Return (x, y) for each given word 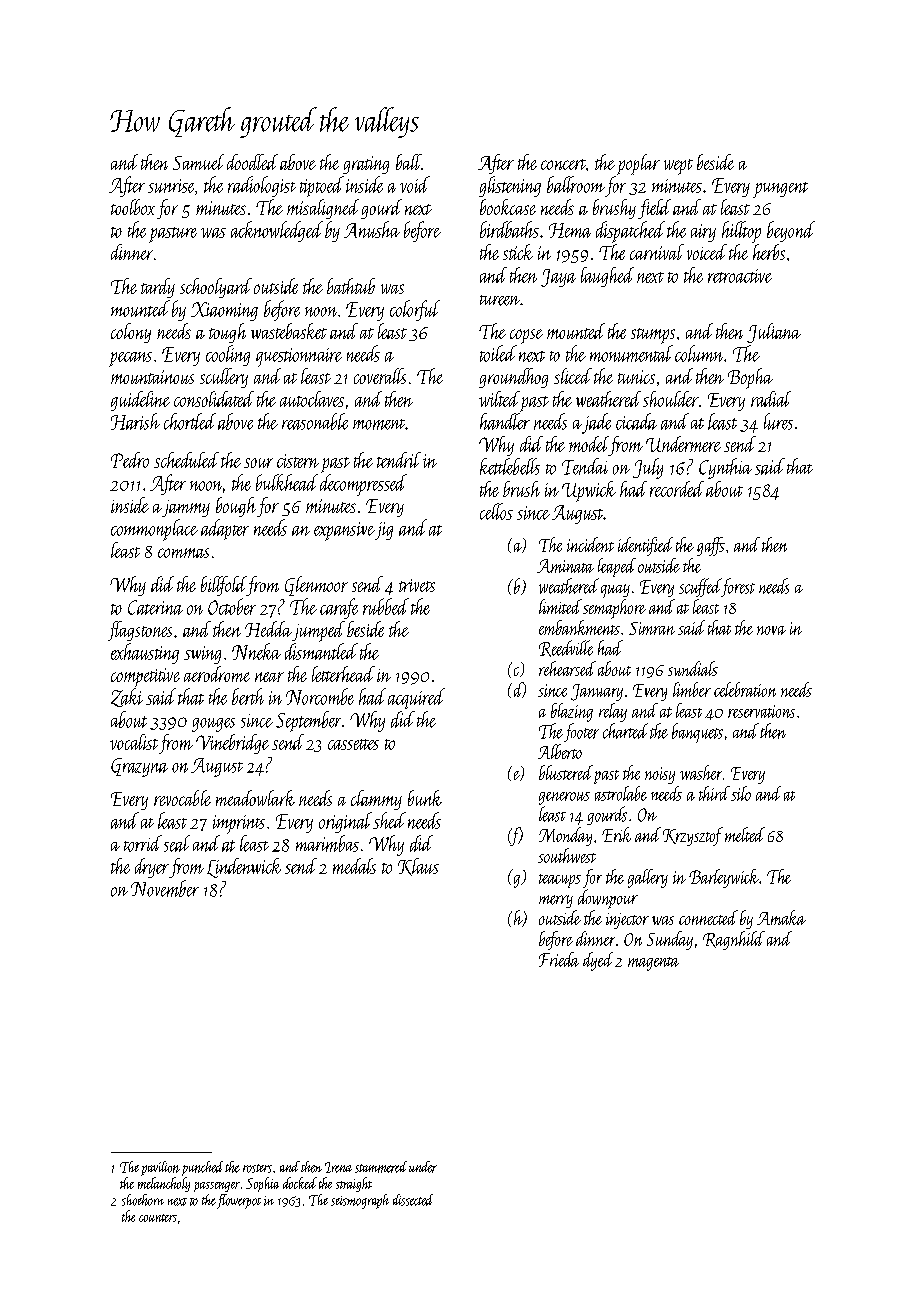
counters (158, 1218)
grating (366, 165)
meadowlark (255, 798)
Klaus (418, 867)
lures (778, 421)
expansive (344, 531)
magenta (653, 964)
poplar (638, 164)
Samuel (198, 162)
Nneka (256, 651)
